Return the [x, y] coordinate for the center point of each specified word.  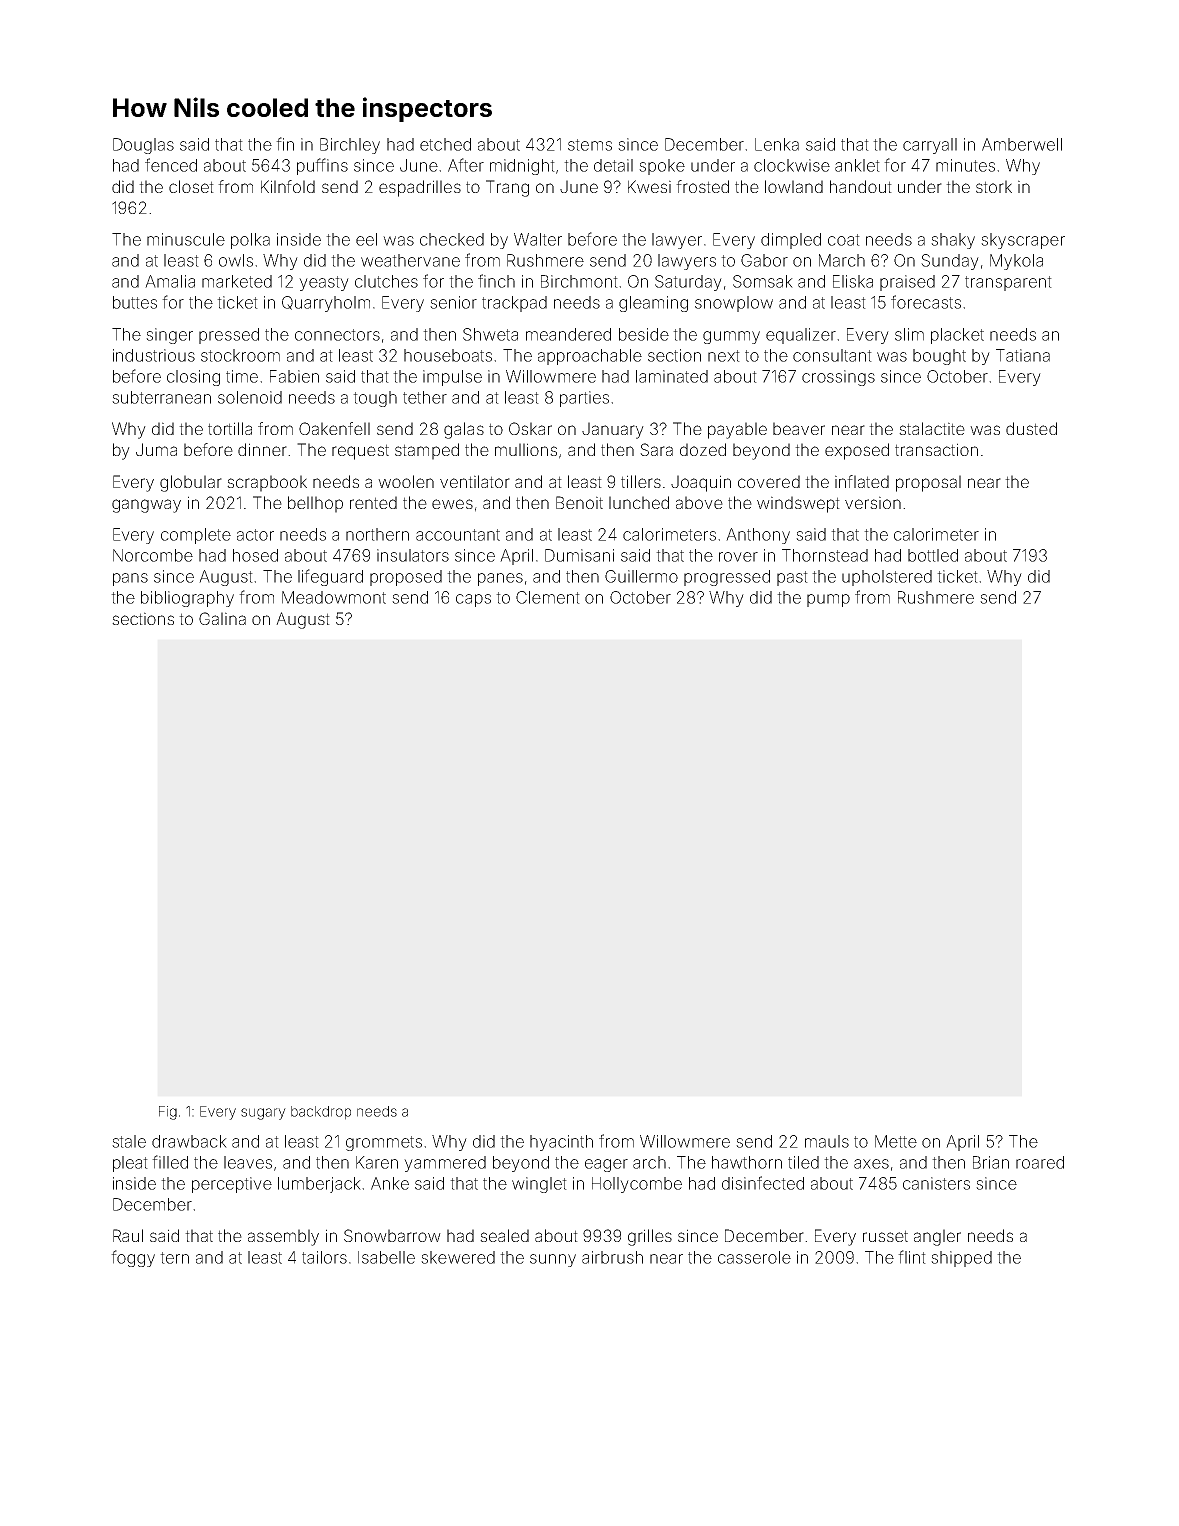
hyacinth [561, 1143]
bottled [933, 555]
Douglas [143, 146]
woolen [406, 481]
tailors [324, 1257]
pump [828, 600]
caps [473, 600]
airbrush [612, 1257]
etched [445, 144]
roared [1040, 1162]
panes [500, 579]
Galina [222, 618]
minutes [965, 165]
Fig [168, 1113]
